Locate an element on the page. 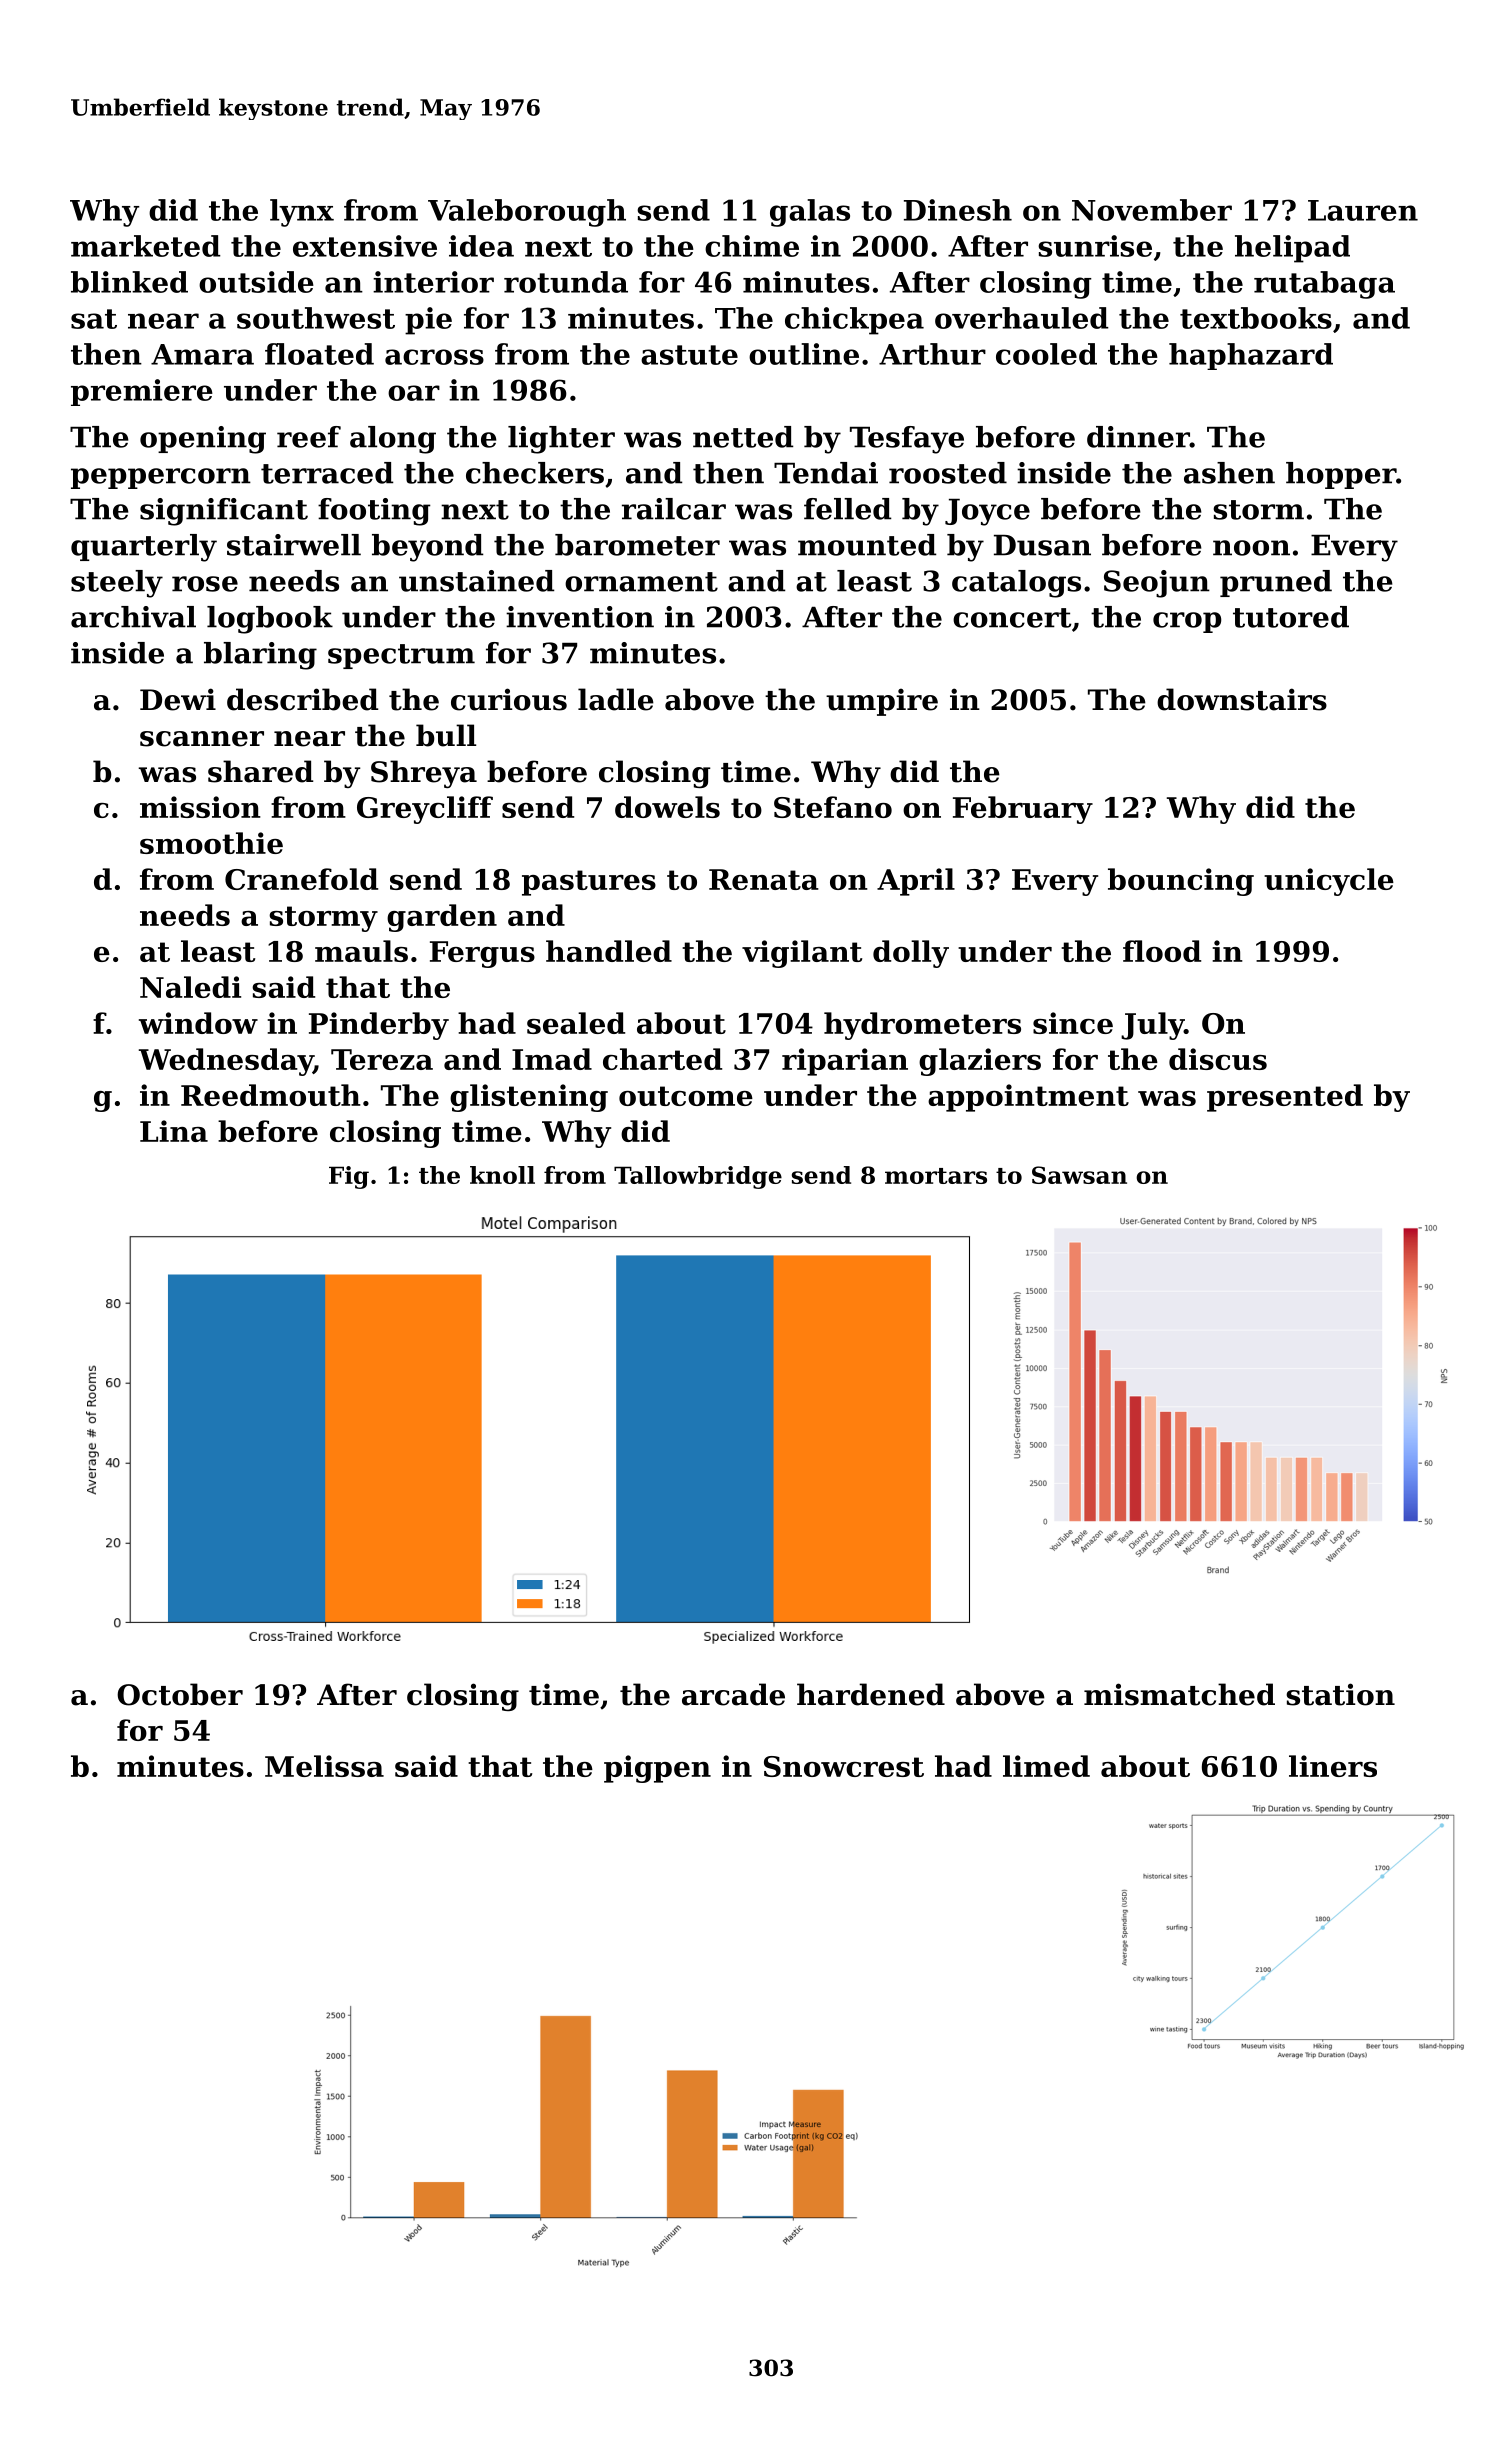 This page has width=1496, height=2464. Lauren is located at coordinates (1363, 210).
